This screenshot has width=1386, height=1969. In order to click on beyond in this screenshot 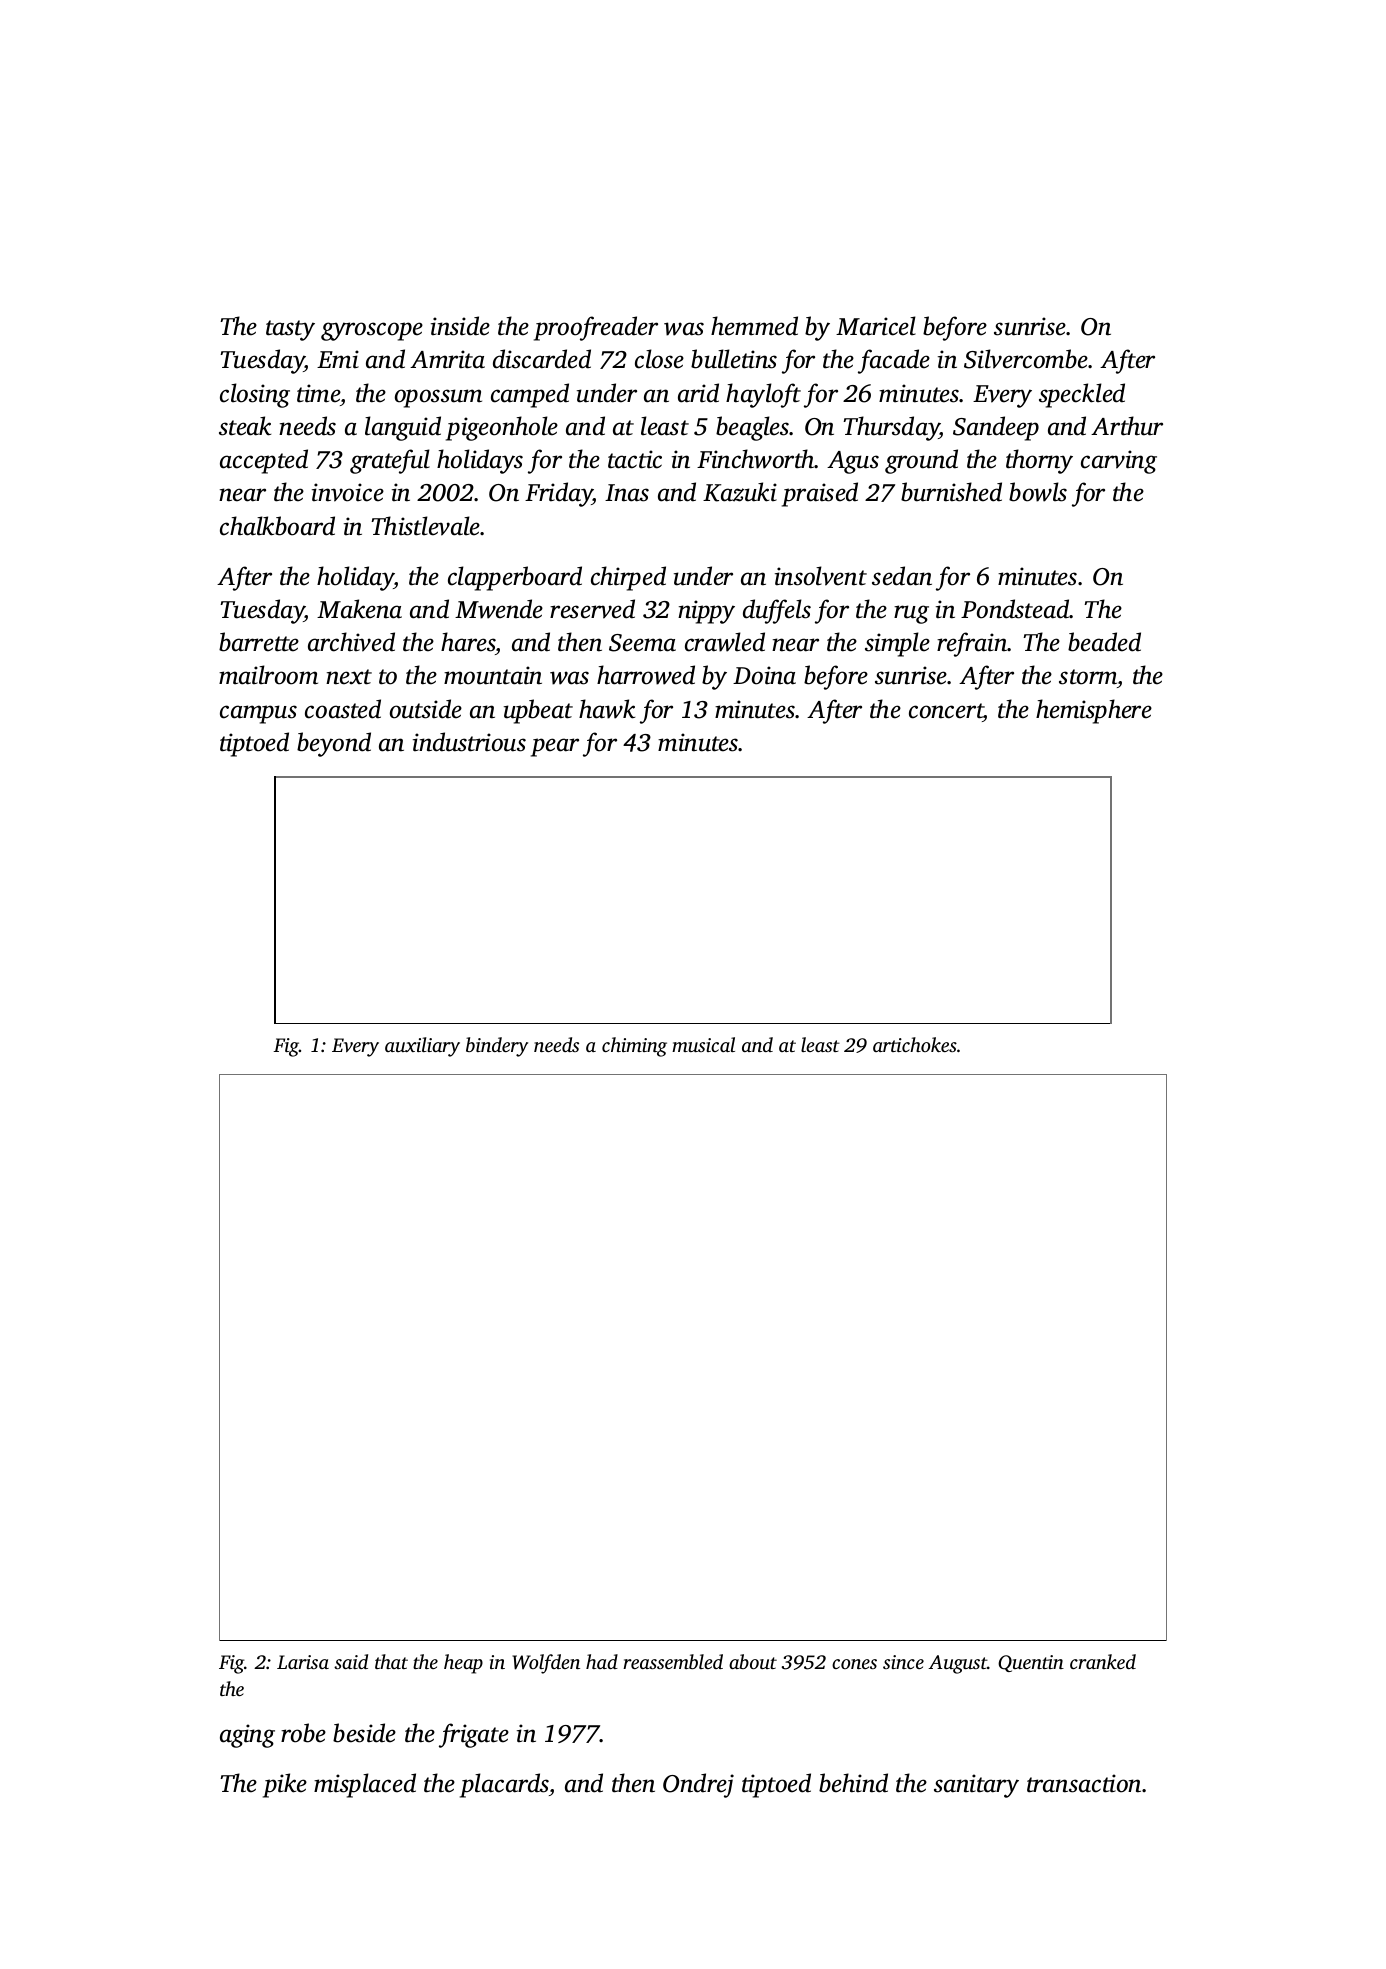, I will do `click(334, 744)`.
